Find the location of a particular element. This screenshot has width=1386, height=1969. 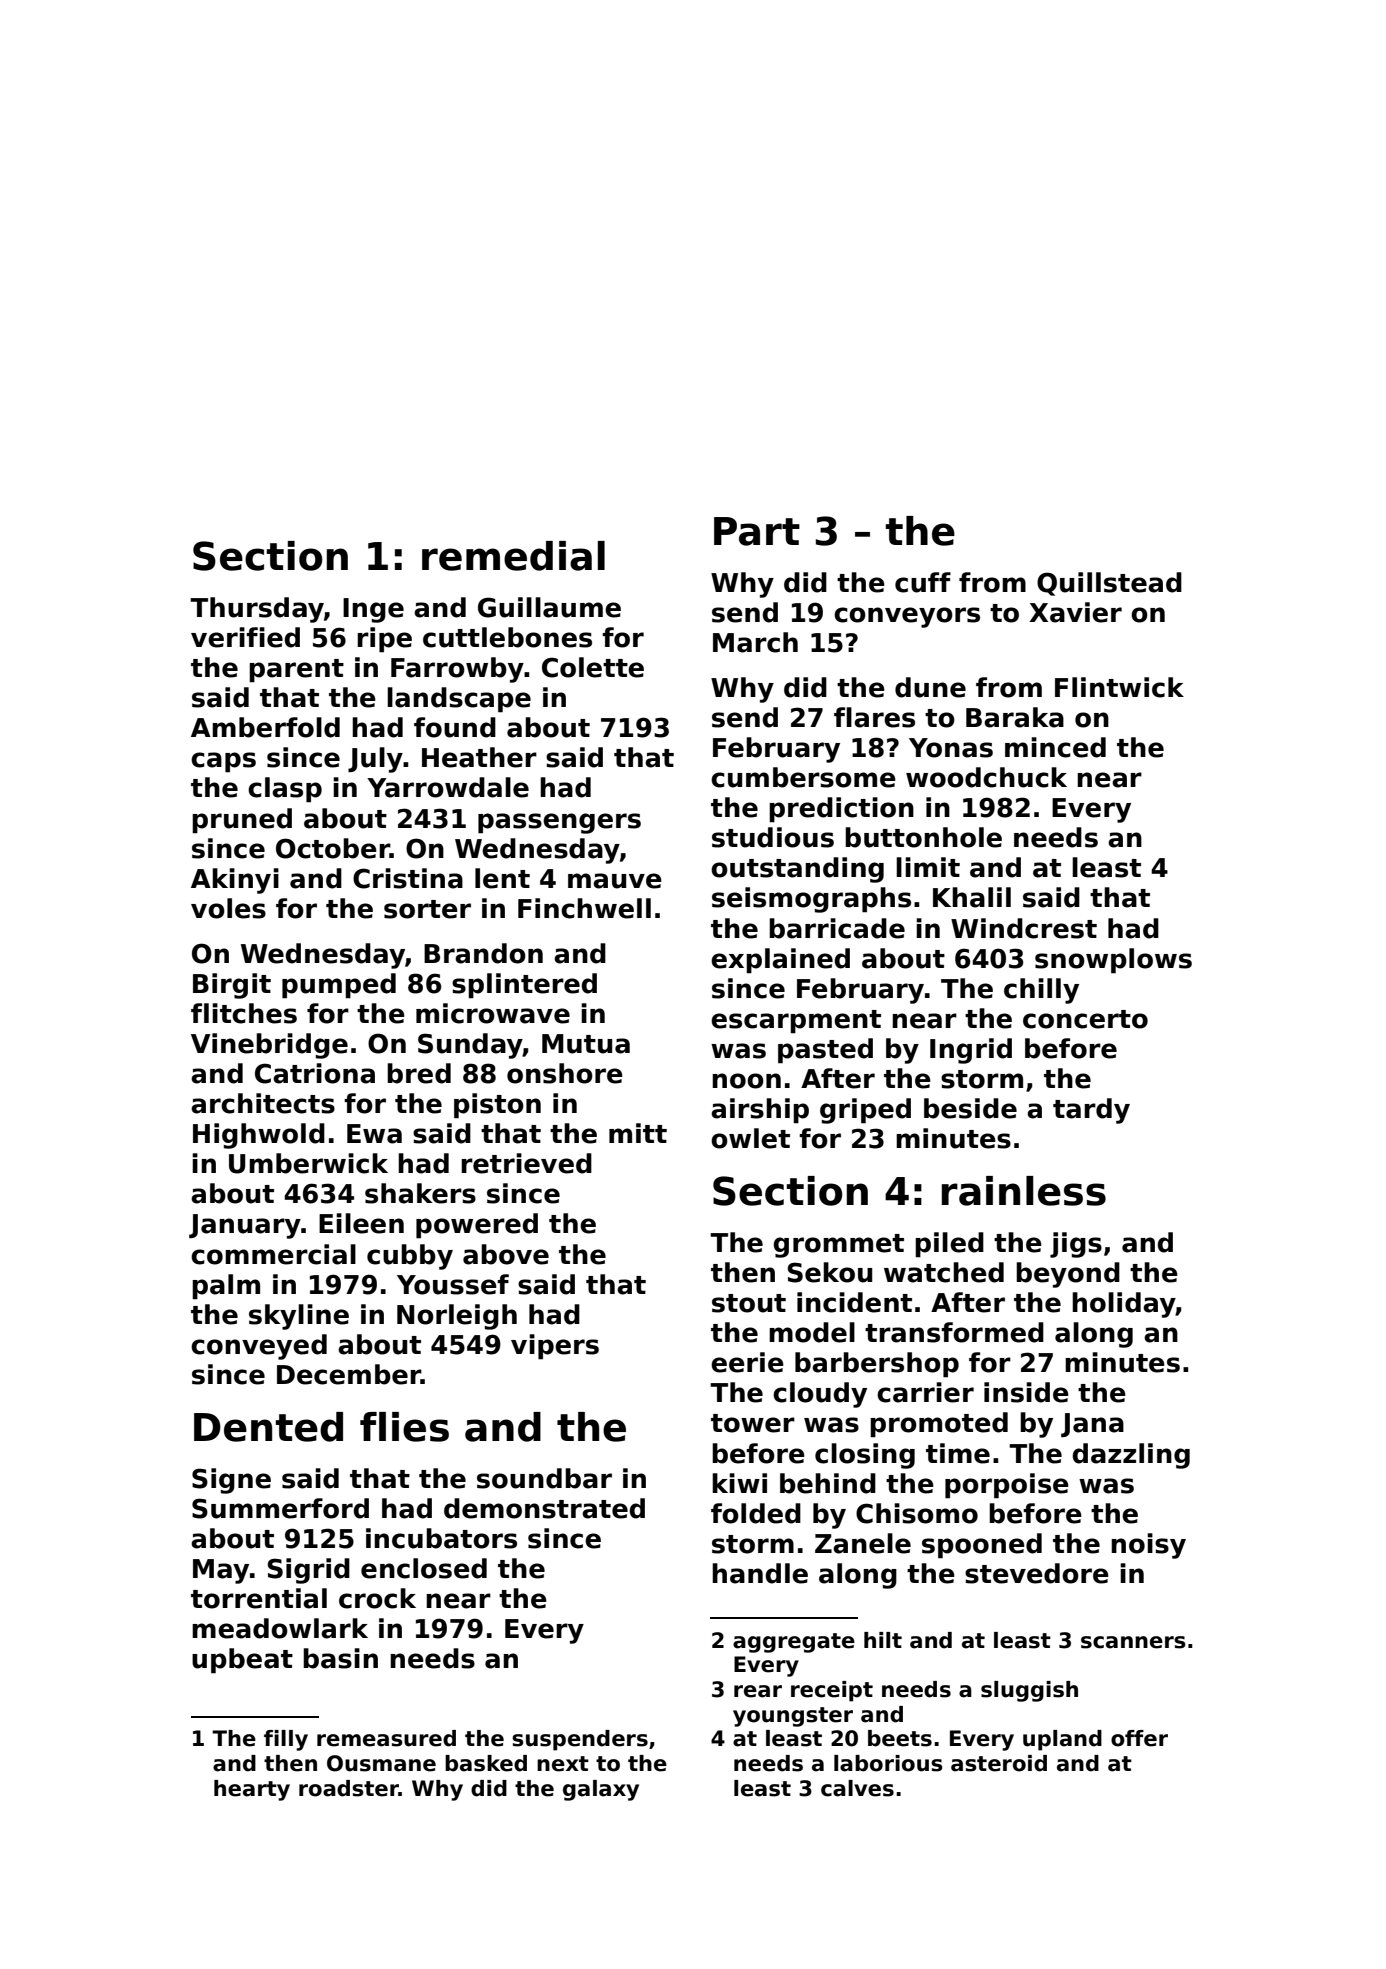

Flintwick is located at coordinates (1119, 687).
